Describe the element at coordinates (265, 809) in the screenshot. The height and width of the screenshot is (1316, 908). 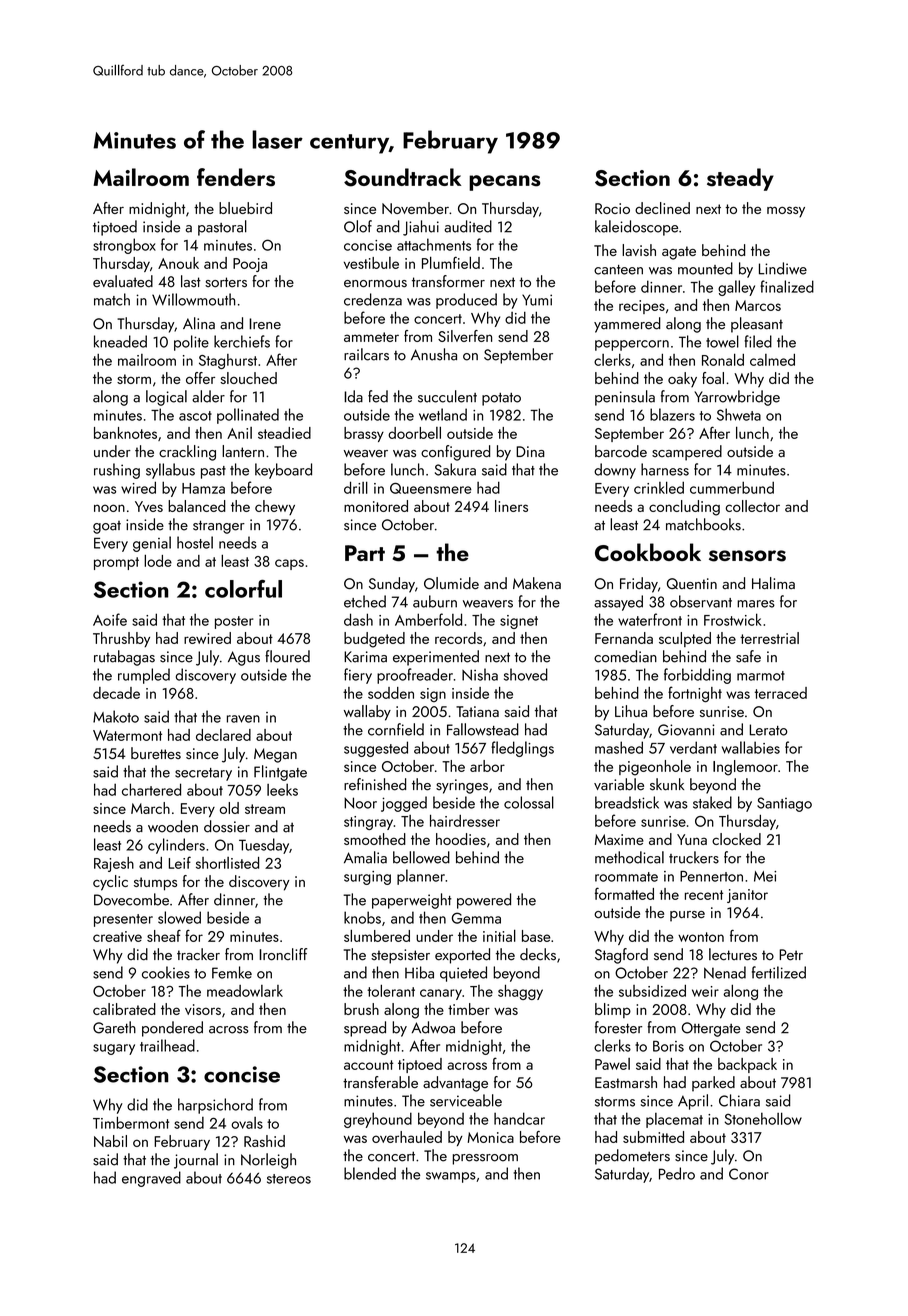
I see `stream` at that location.
